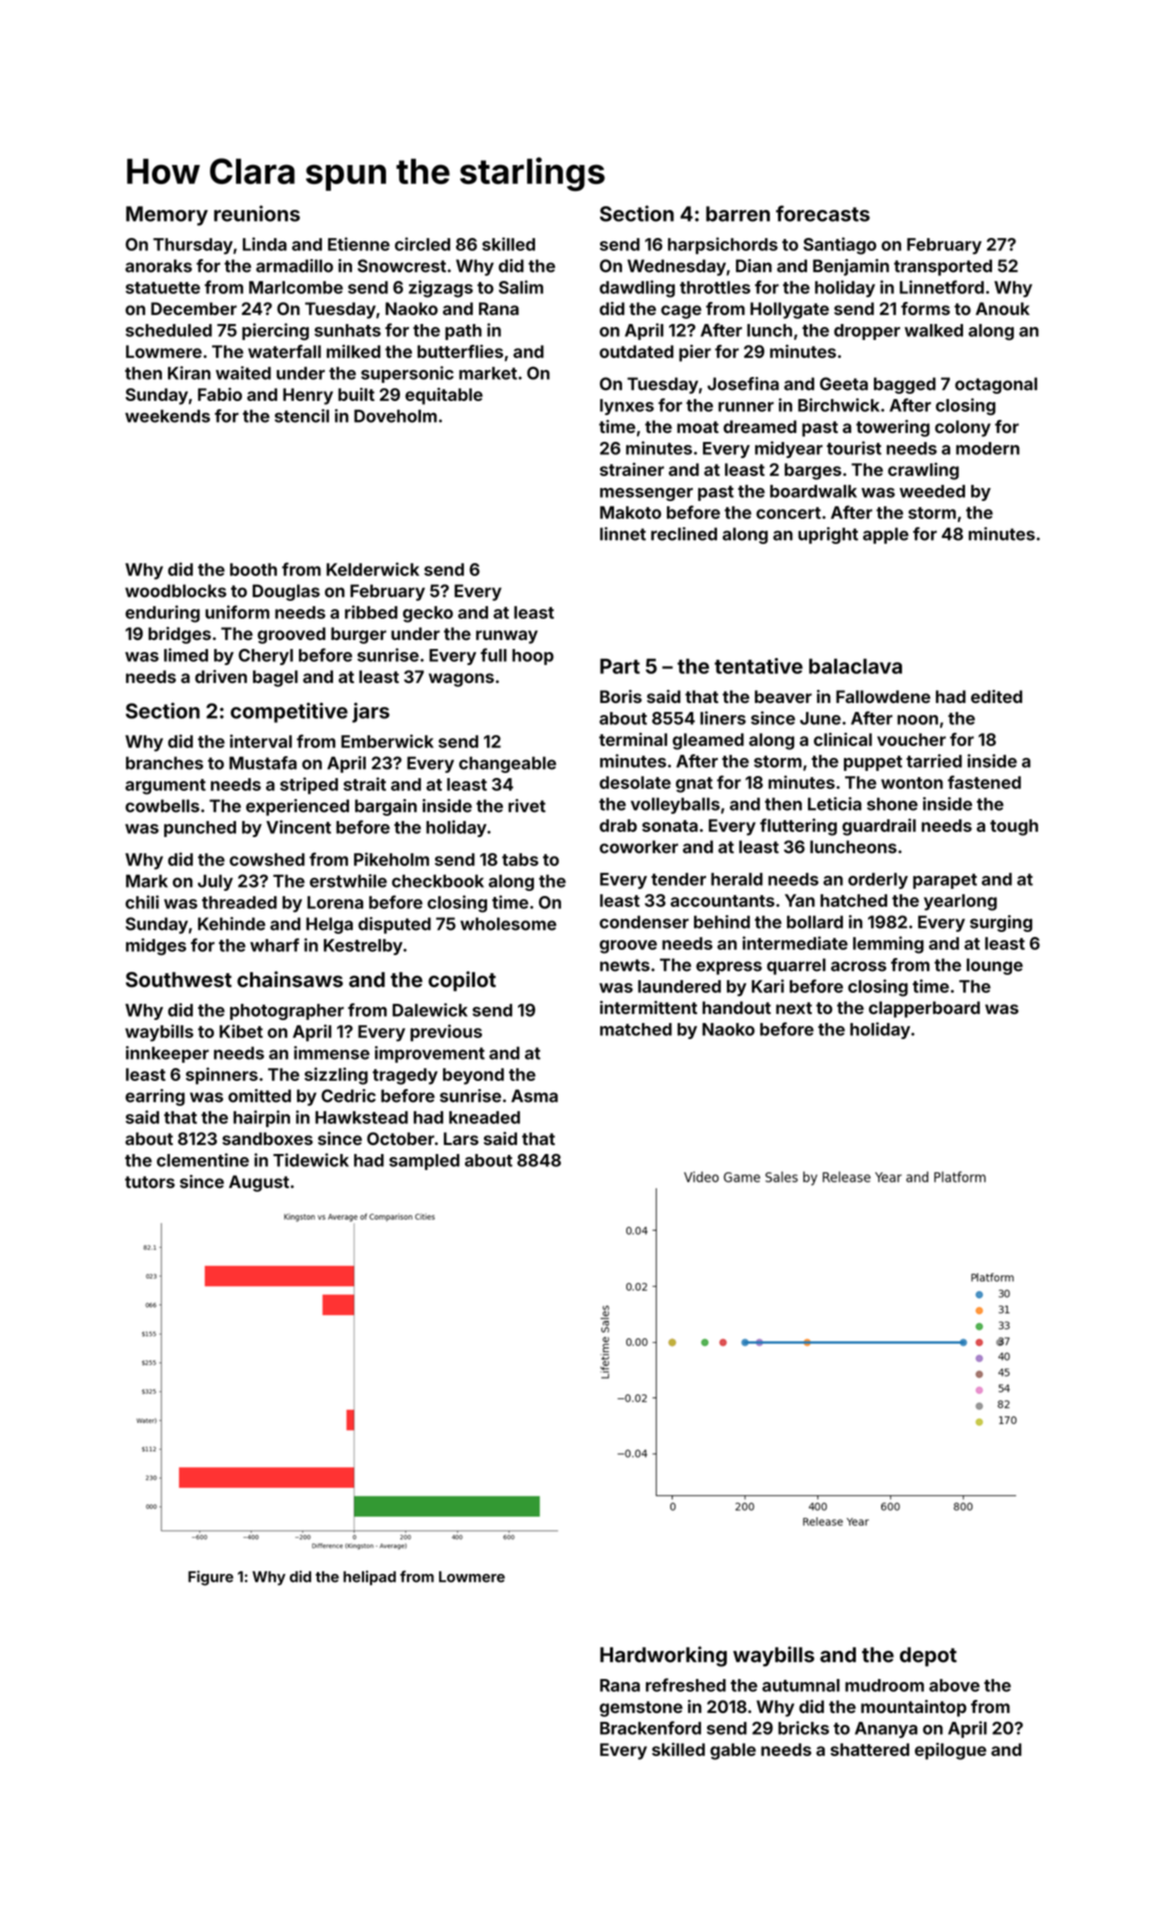 The image size is (1167, 1922). What do you see at coordinates (1003, 308) in the document?
I see `Anouk` at bounding box center [1003, 308].
